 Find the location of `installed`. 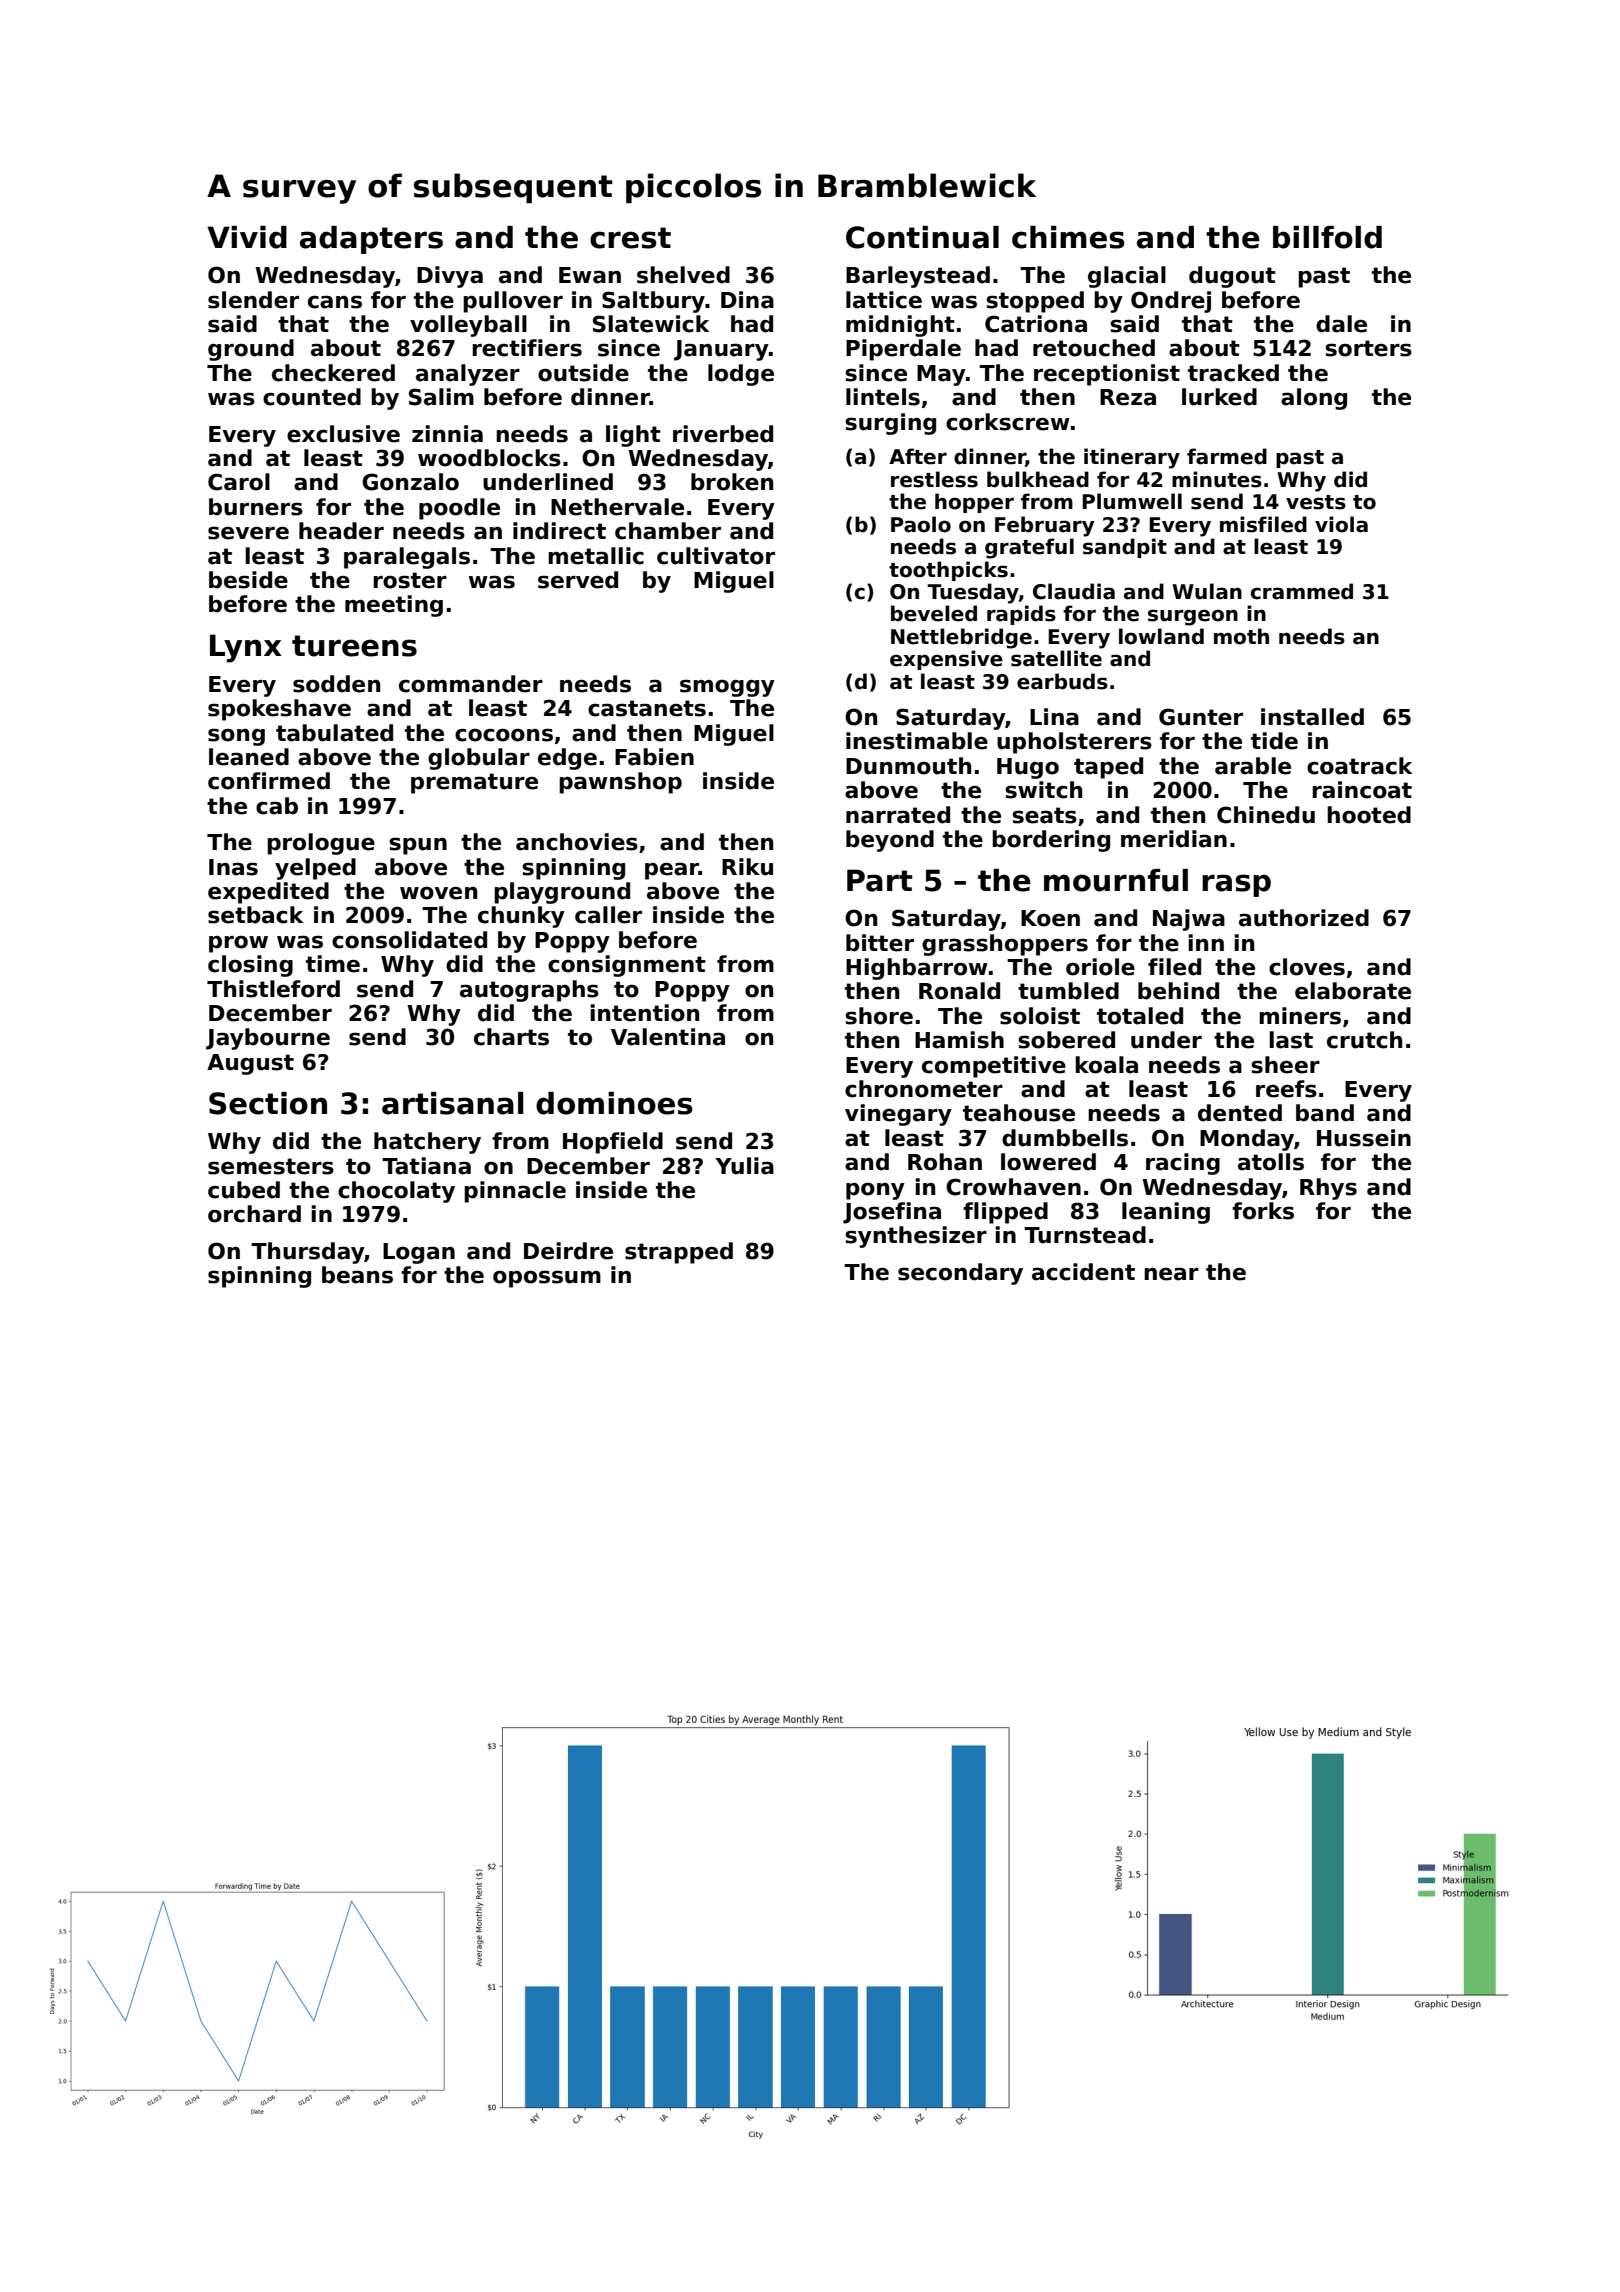

installed is located at coordinates (1312, 717).
